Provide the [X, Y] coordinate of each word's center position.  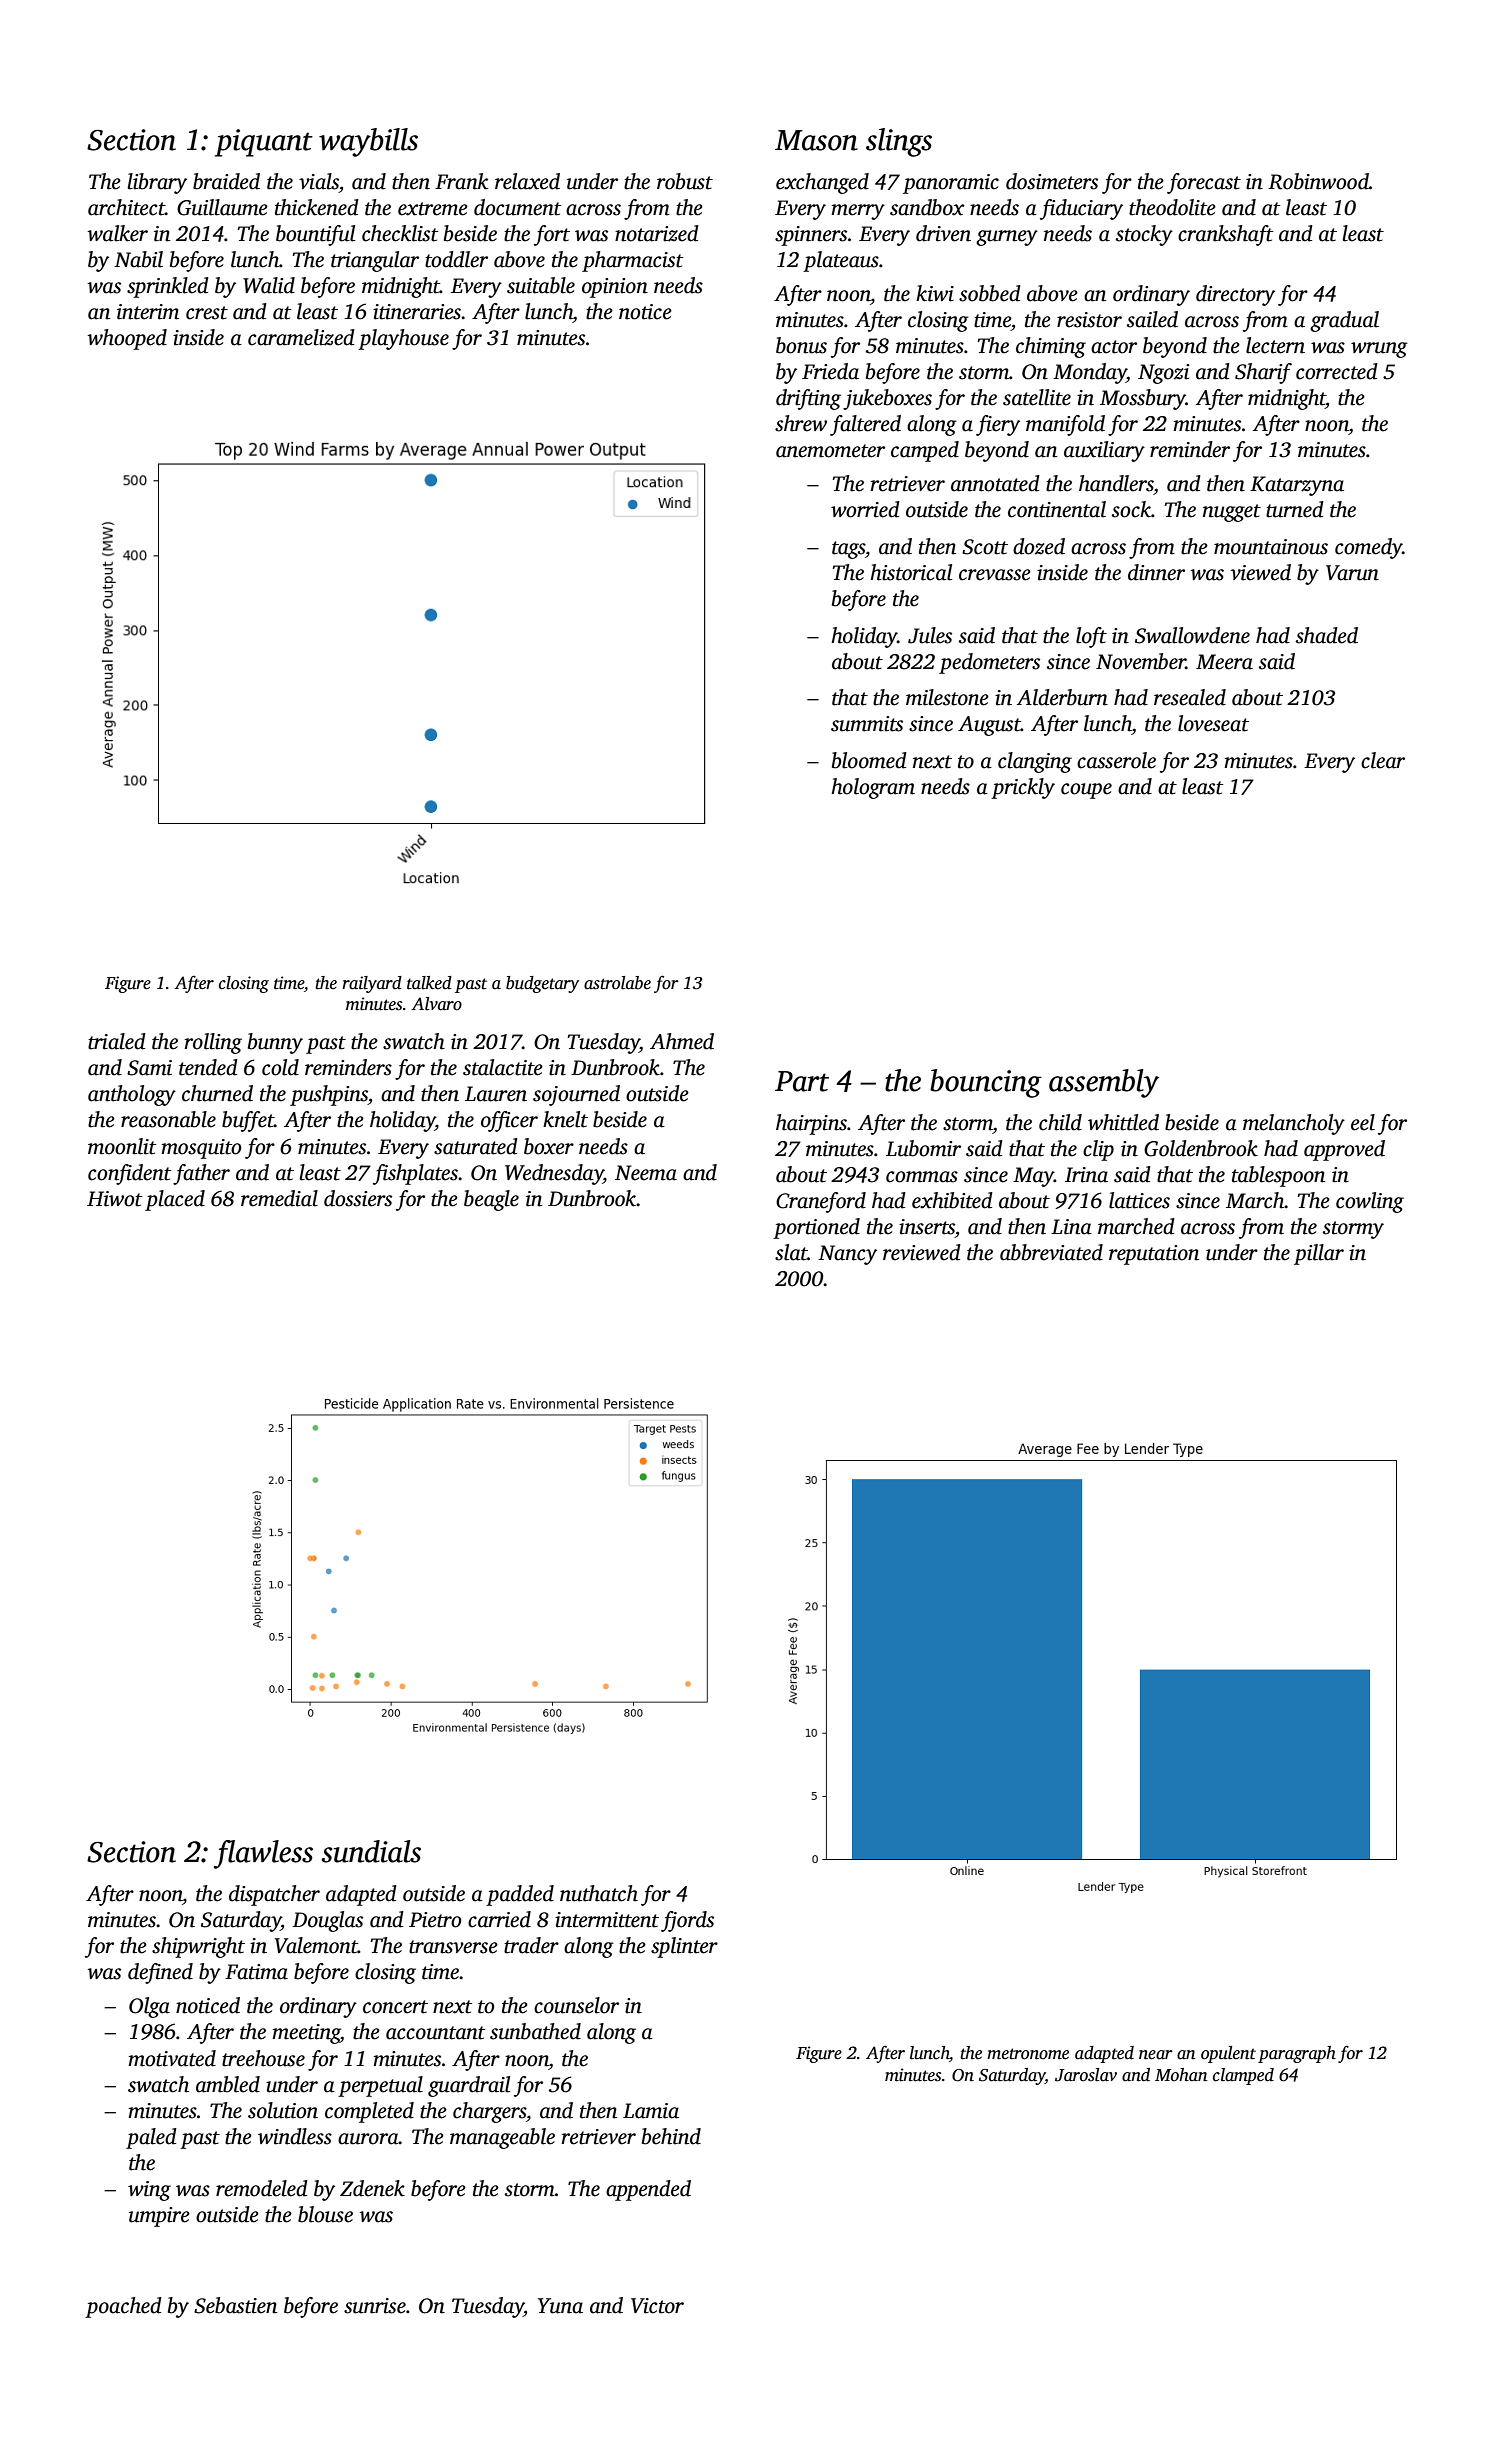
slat [791, 1252]
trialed [117, 1041]
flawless [263, 1854]
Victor [657, 2306]
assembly [1104, 1083]
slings [899, 142]
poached [123, 2307]
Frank [461, 181]
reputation [1154, 1255]
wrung [1379, 350]
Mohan [1181, 2075]
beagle [491, 1200]
